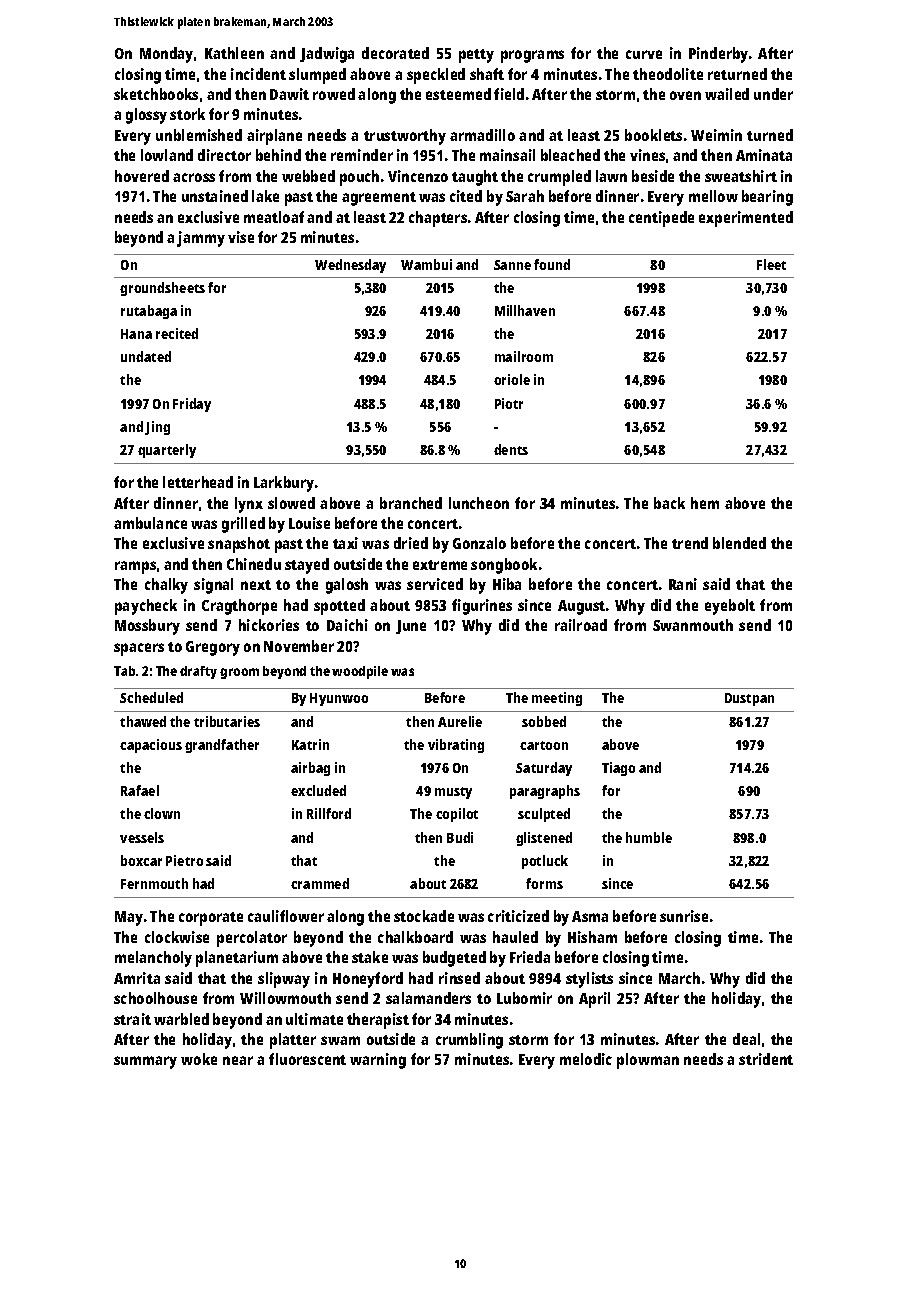 The height and width of the document is (1316, 908). Describe the element at coordinates (544, 721) in the document. I see `sobbed` at that location.
